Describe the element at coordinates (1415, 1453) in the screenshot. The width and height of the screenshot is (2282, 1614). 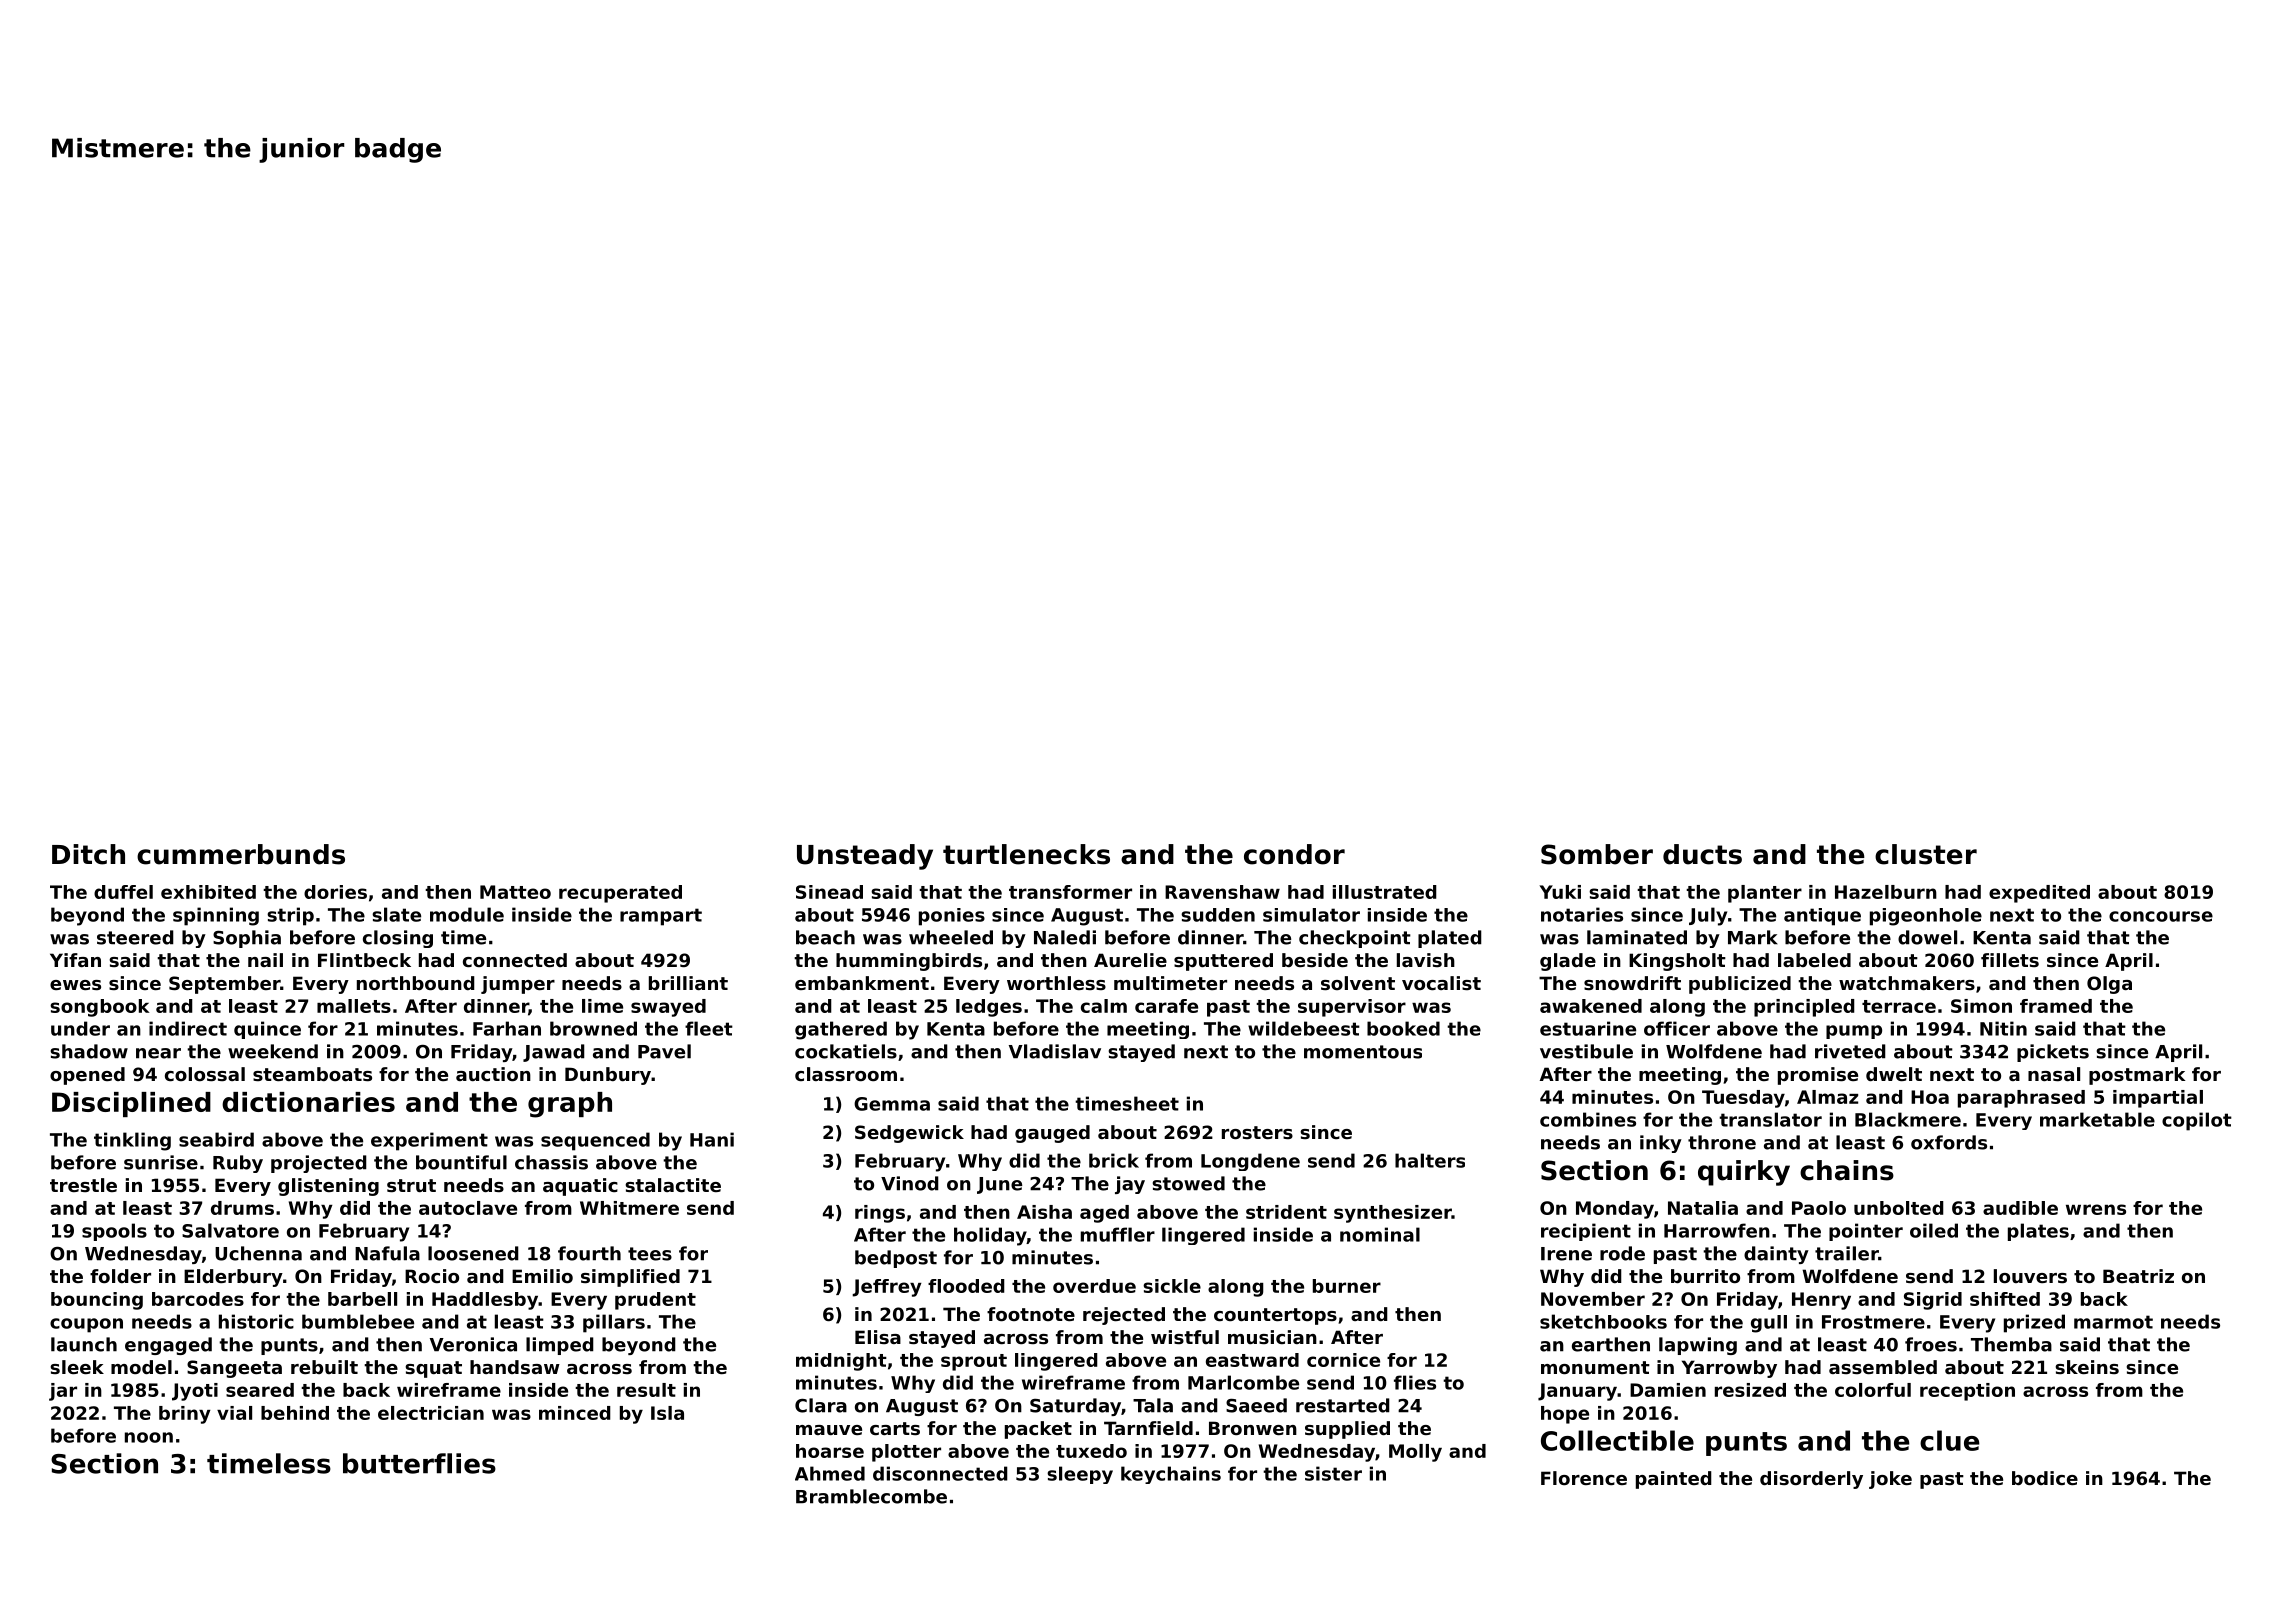
I see `Molly` at that location.
